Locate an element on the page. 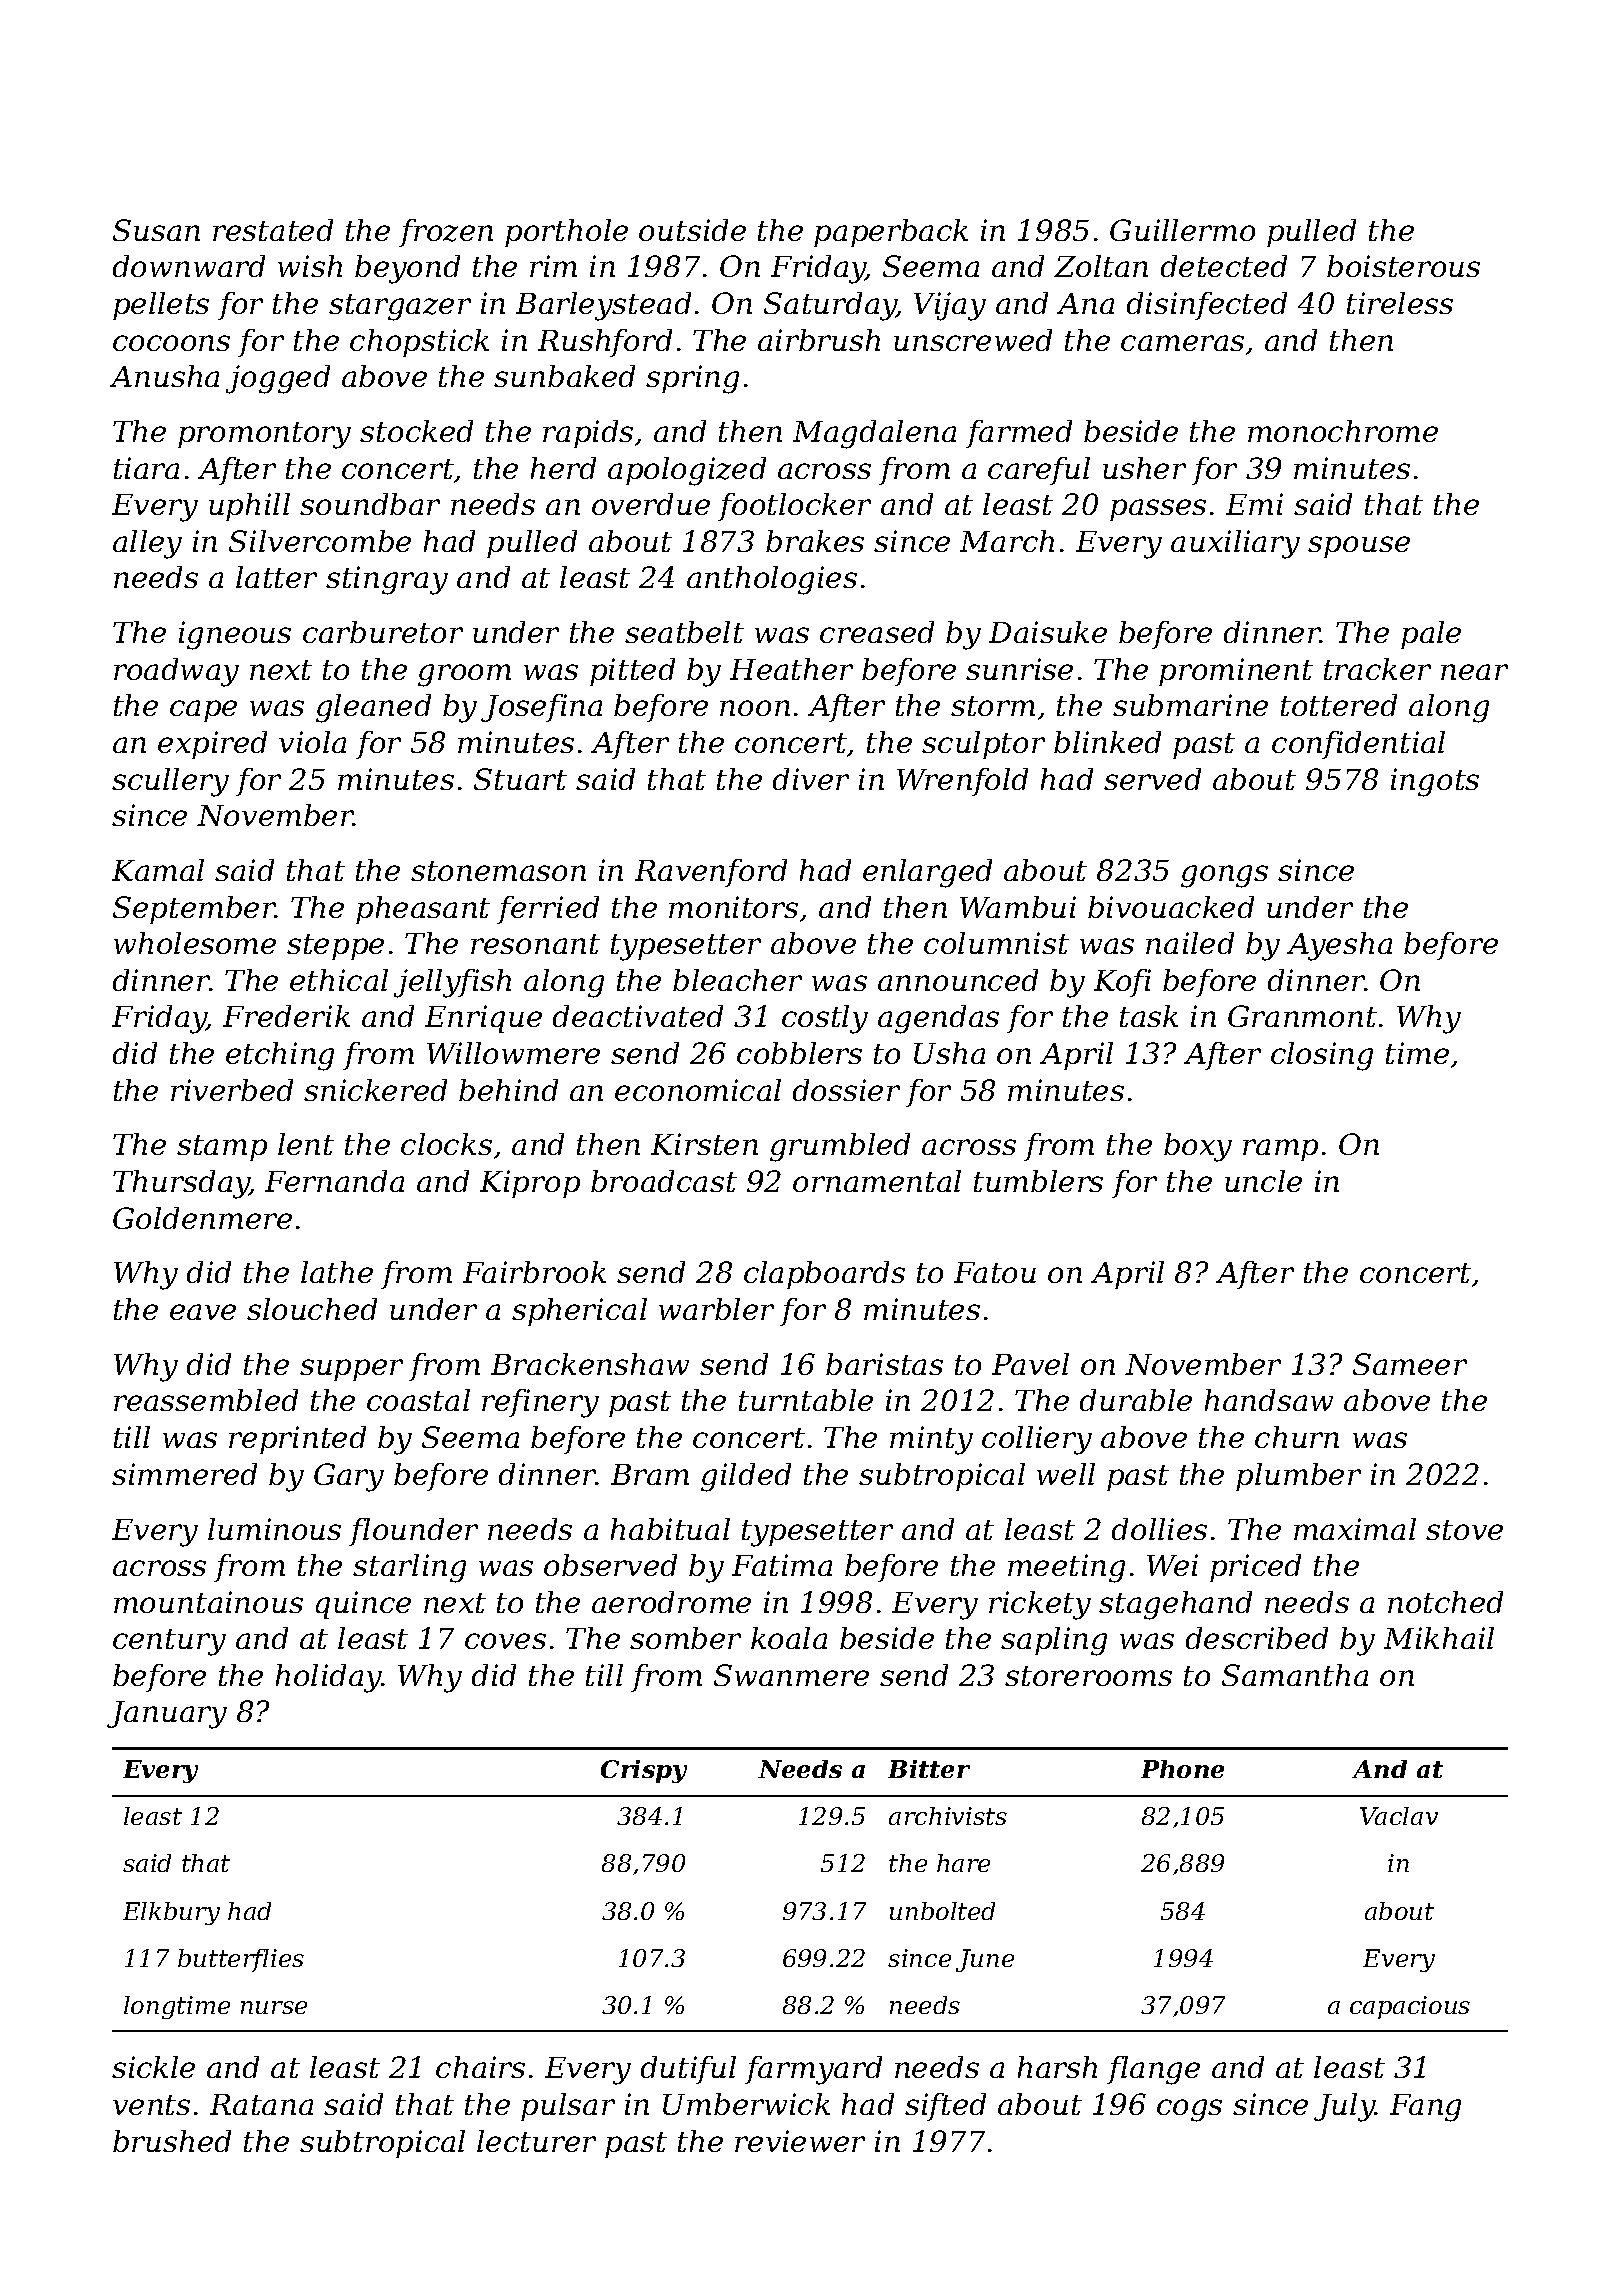  paperback is located at coordinates (891, 233).
